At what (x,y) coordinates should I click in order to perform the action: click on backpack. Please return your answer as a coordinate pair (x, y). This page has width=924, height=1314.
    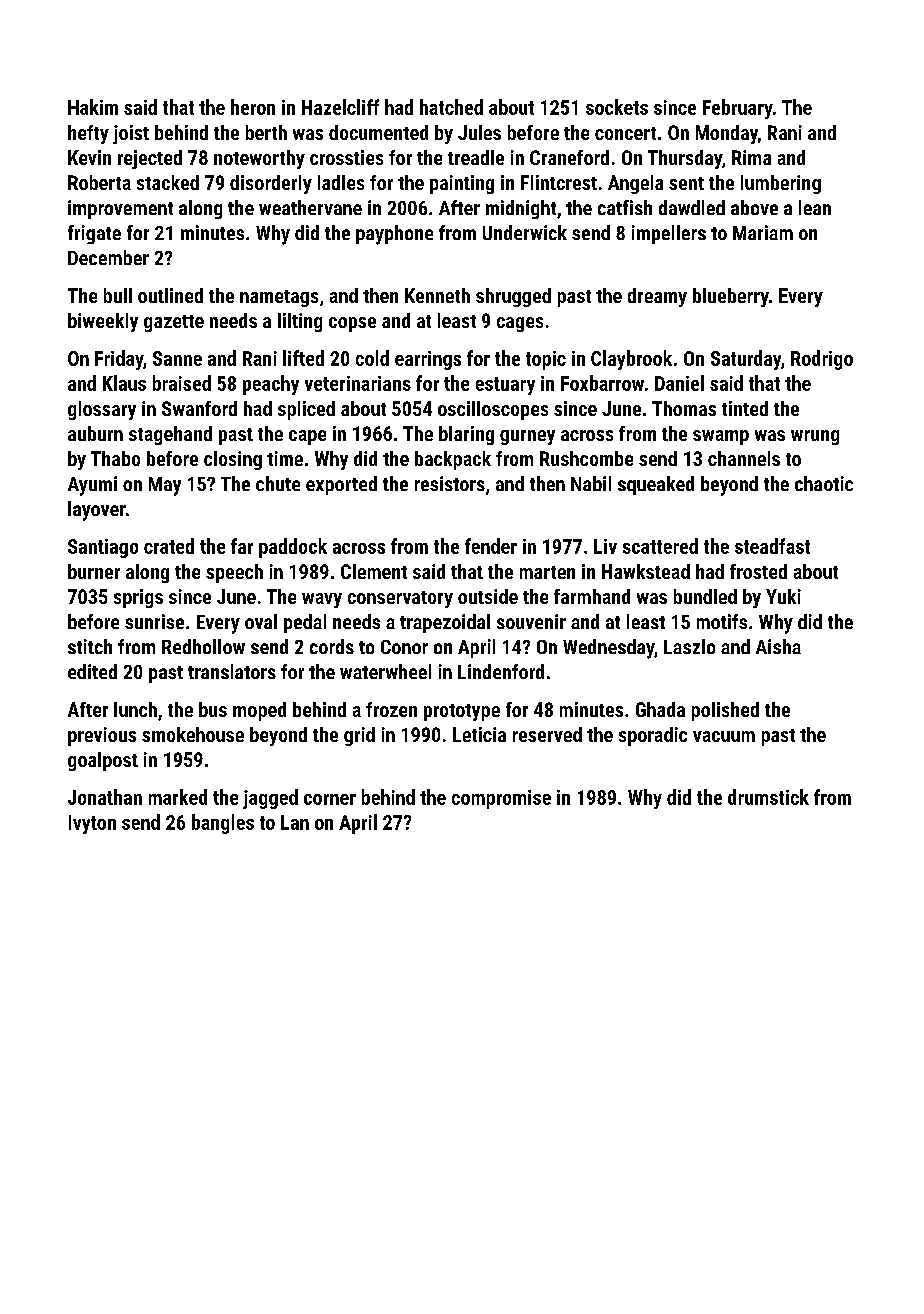
    Looking at the image, I should click on (453, 460).
